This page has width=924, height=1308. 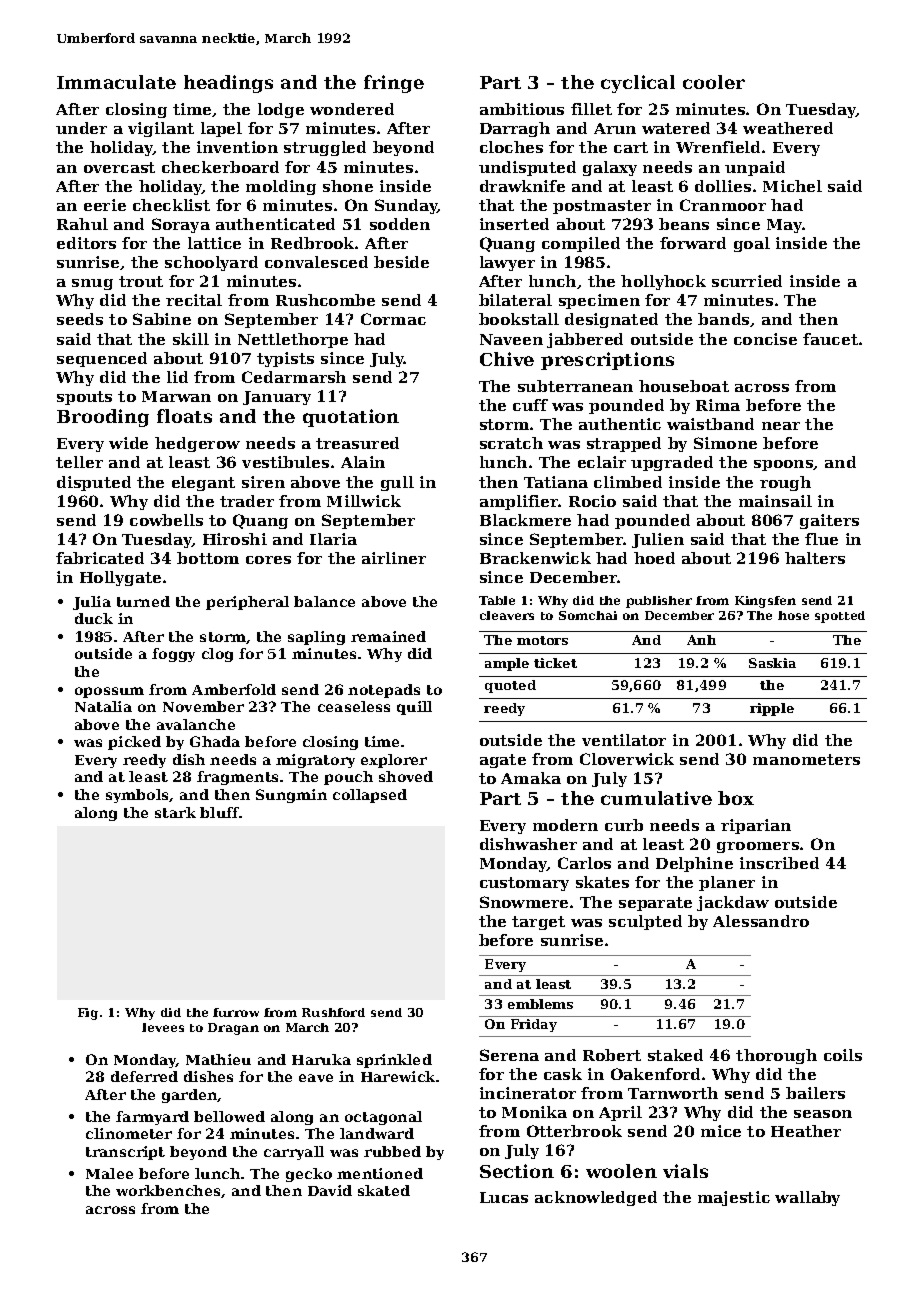 I want to click on skated, so click(x=384, y=1190).
